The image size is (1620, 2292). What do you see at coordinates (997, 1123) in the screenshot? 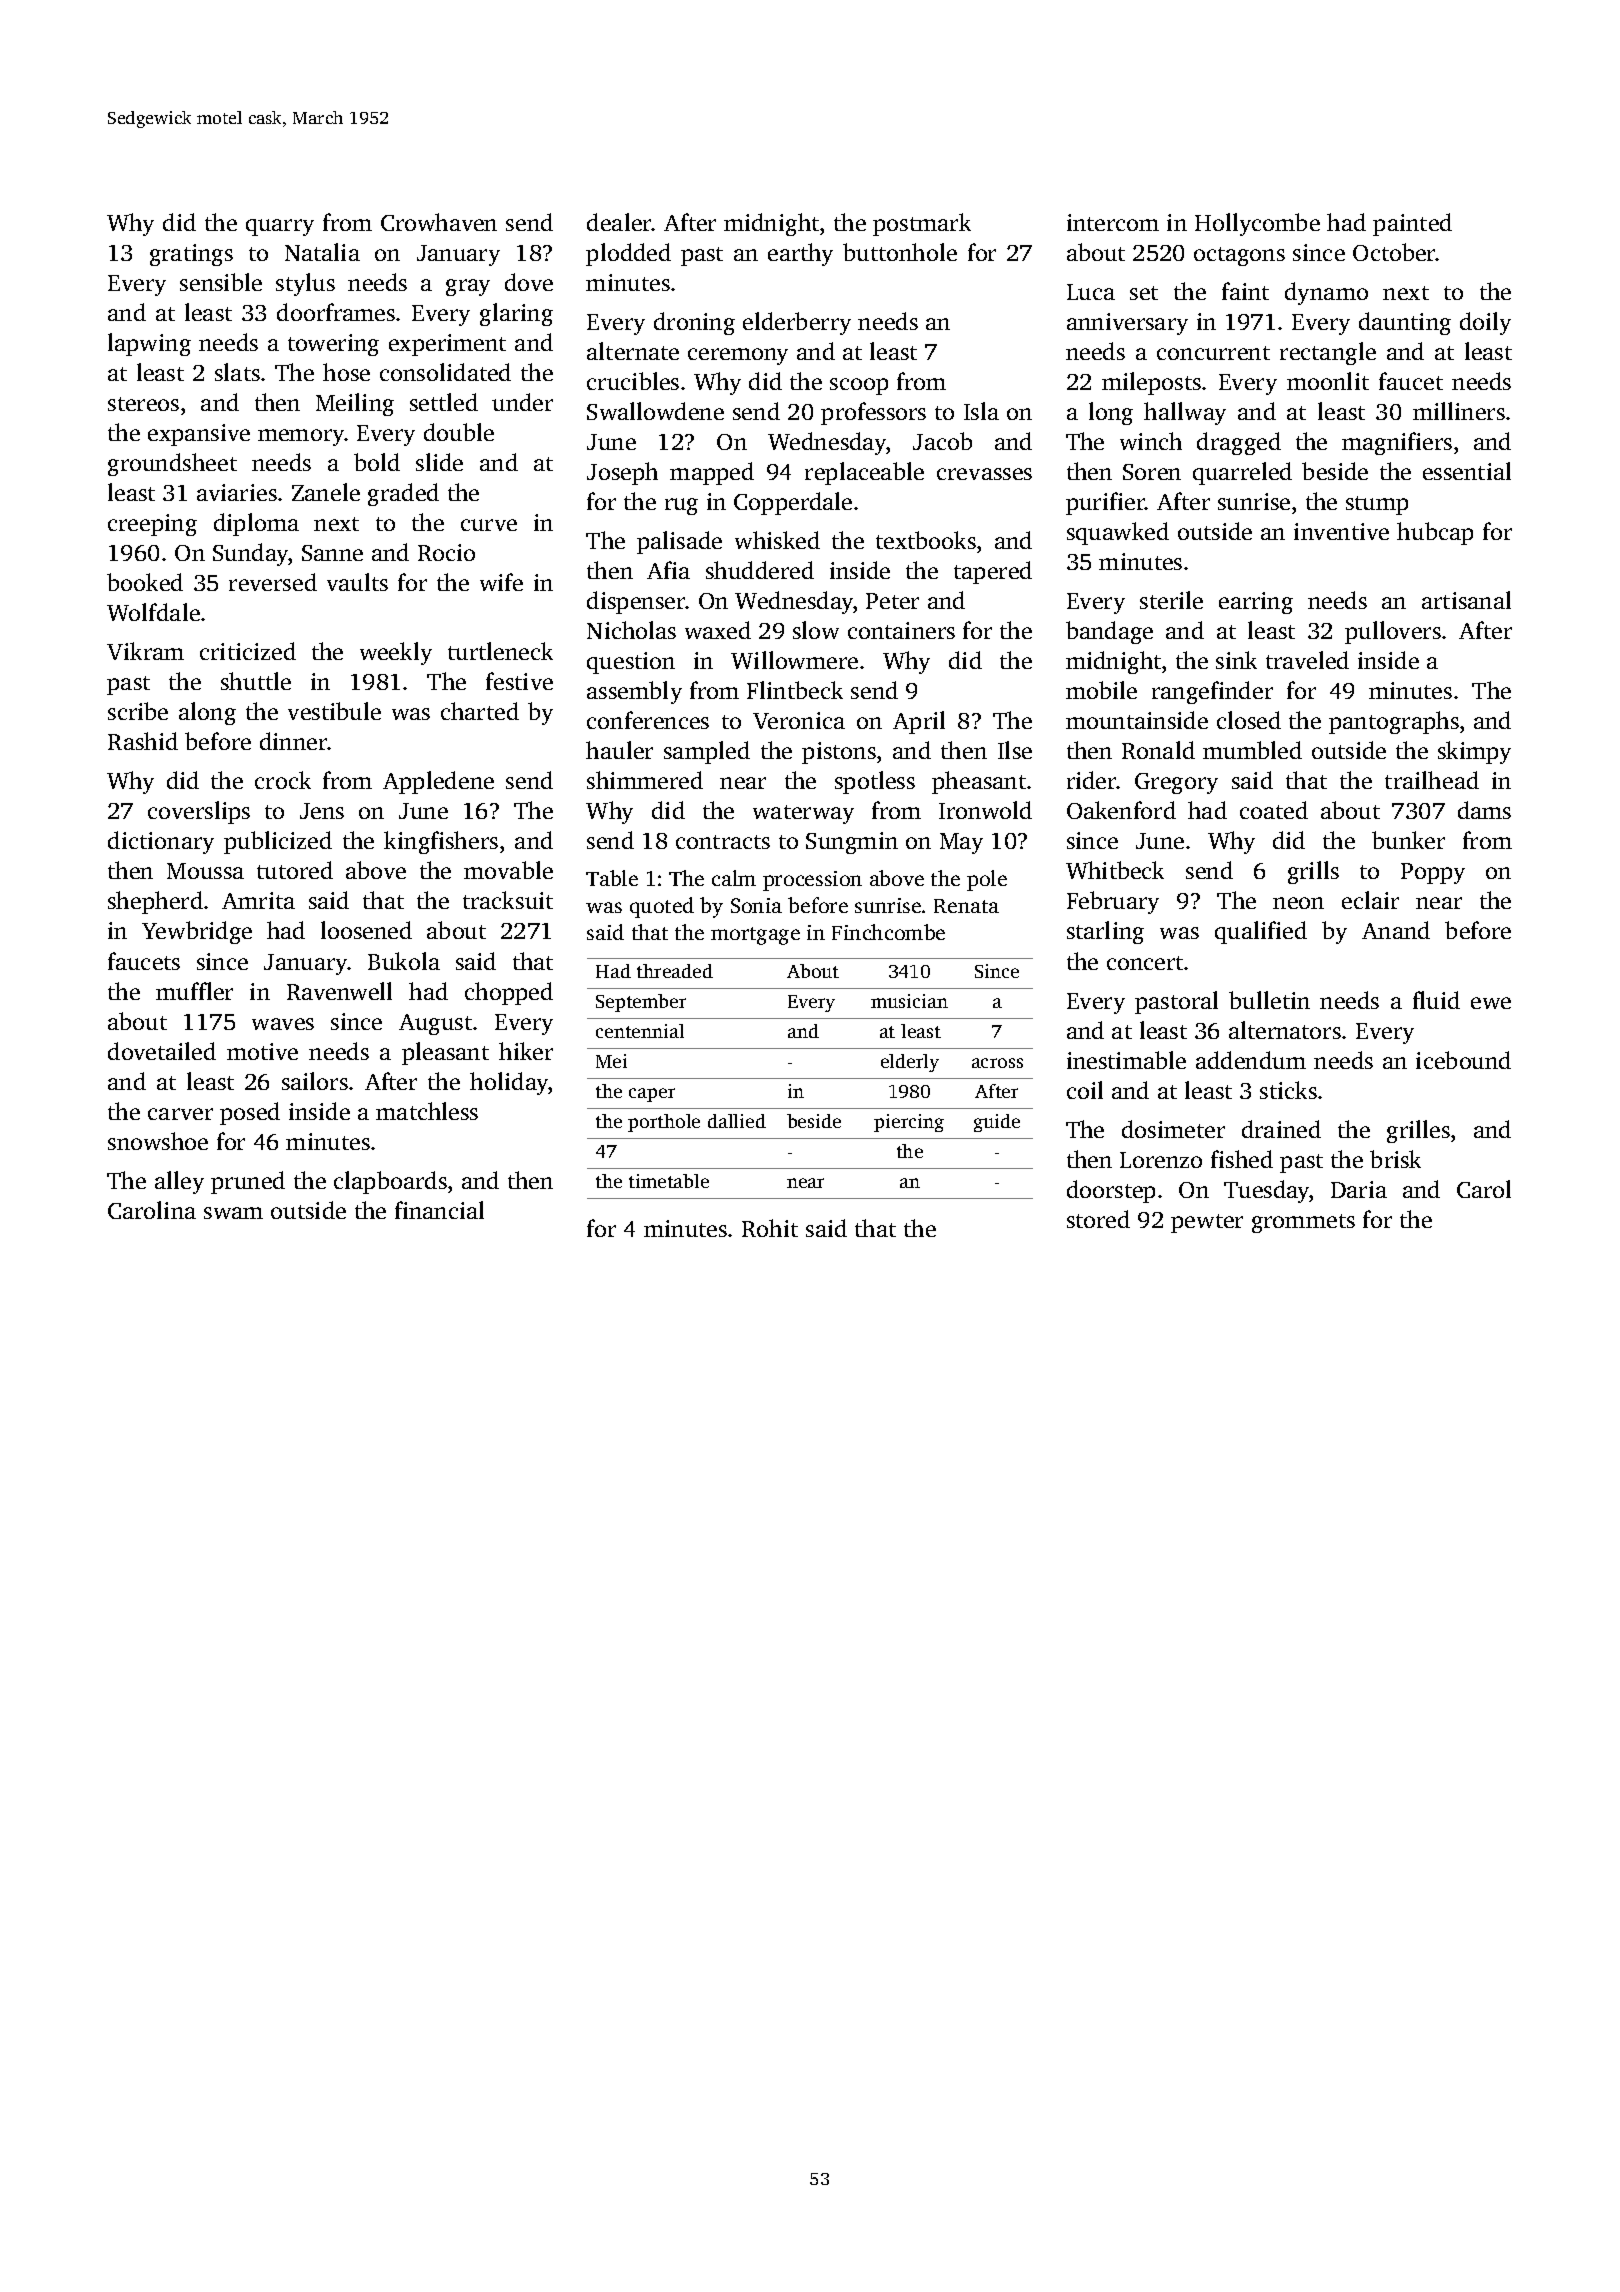
I see `guide` at bounding box center [997, 1123].
